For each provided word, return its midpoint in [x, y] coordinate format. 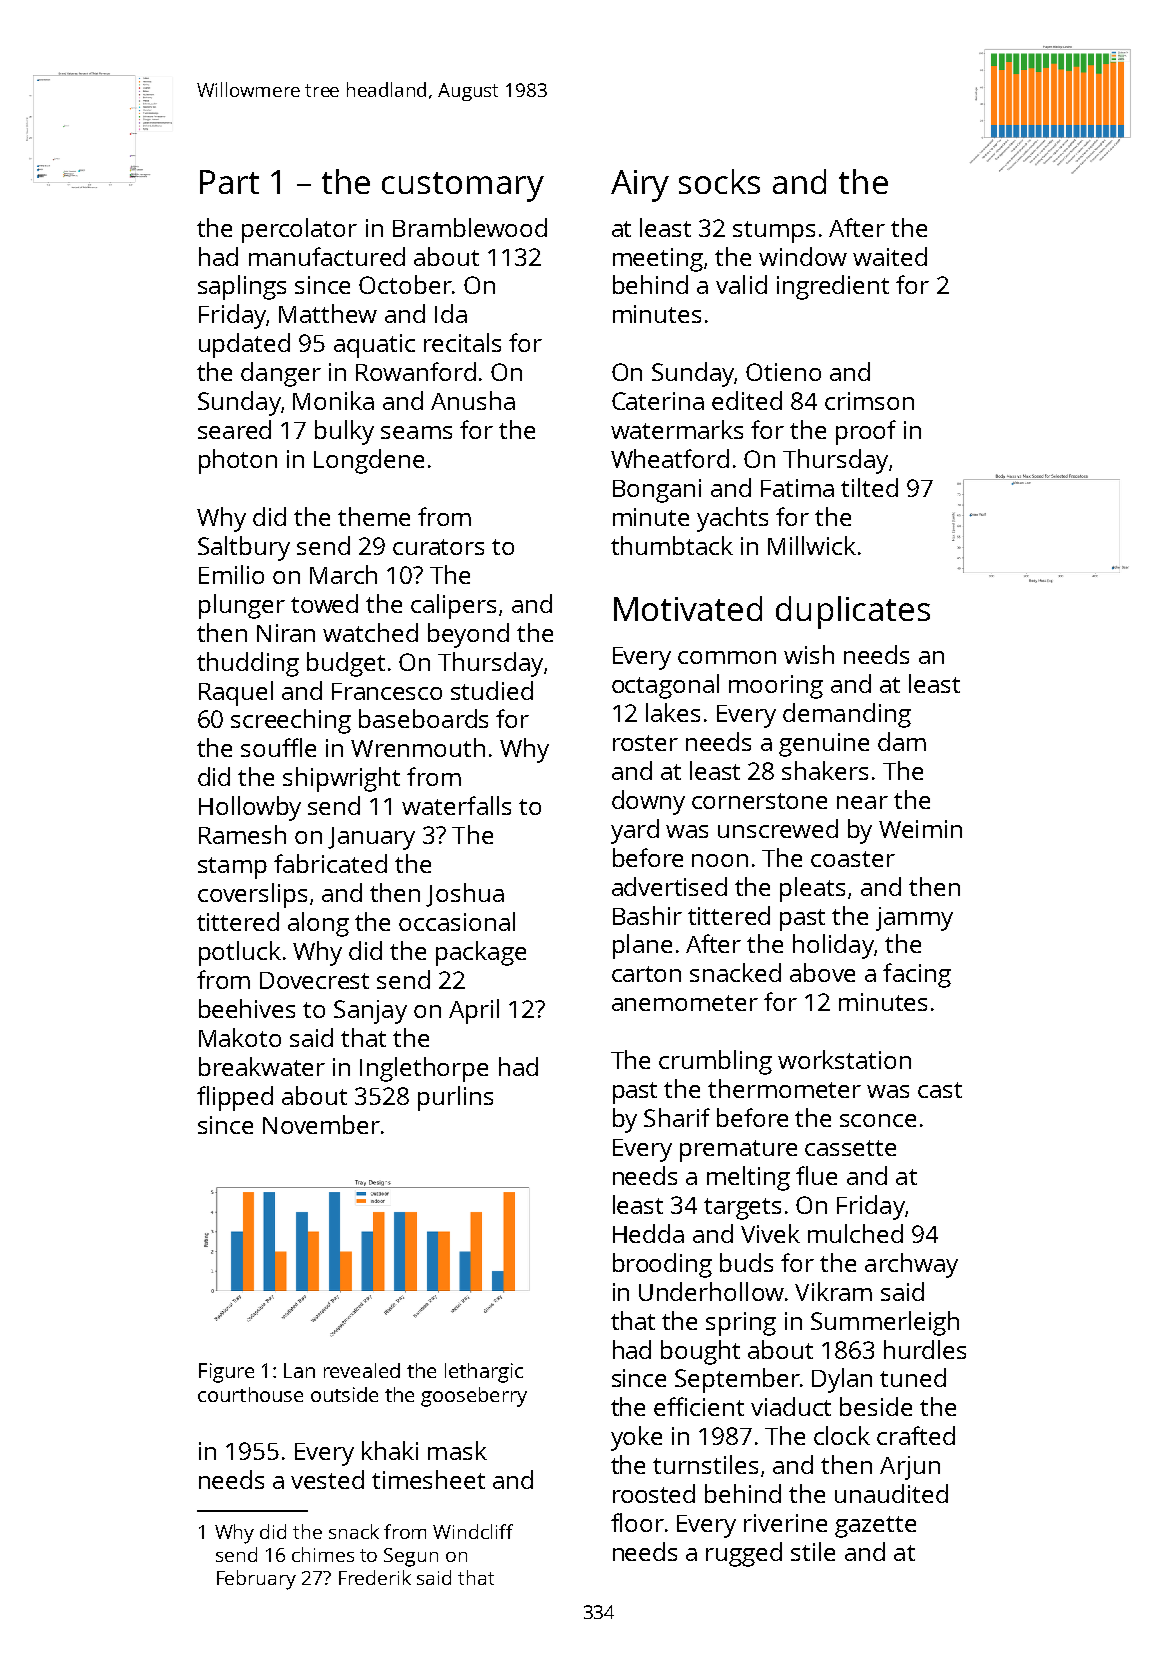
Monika [333, 400]
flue [816, 1175]
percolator [299, 230]
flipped [235, 1098]
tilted [869, 487]
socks [719, 181]
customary [463, 187]
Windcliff [473, 1531]
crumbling [715, 1062]
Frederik [375, 1577]
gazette [875, 1527]
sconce [878, 1120]
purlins [455, 1098]
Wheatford [670, 458]
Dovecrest [314, 980]
